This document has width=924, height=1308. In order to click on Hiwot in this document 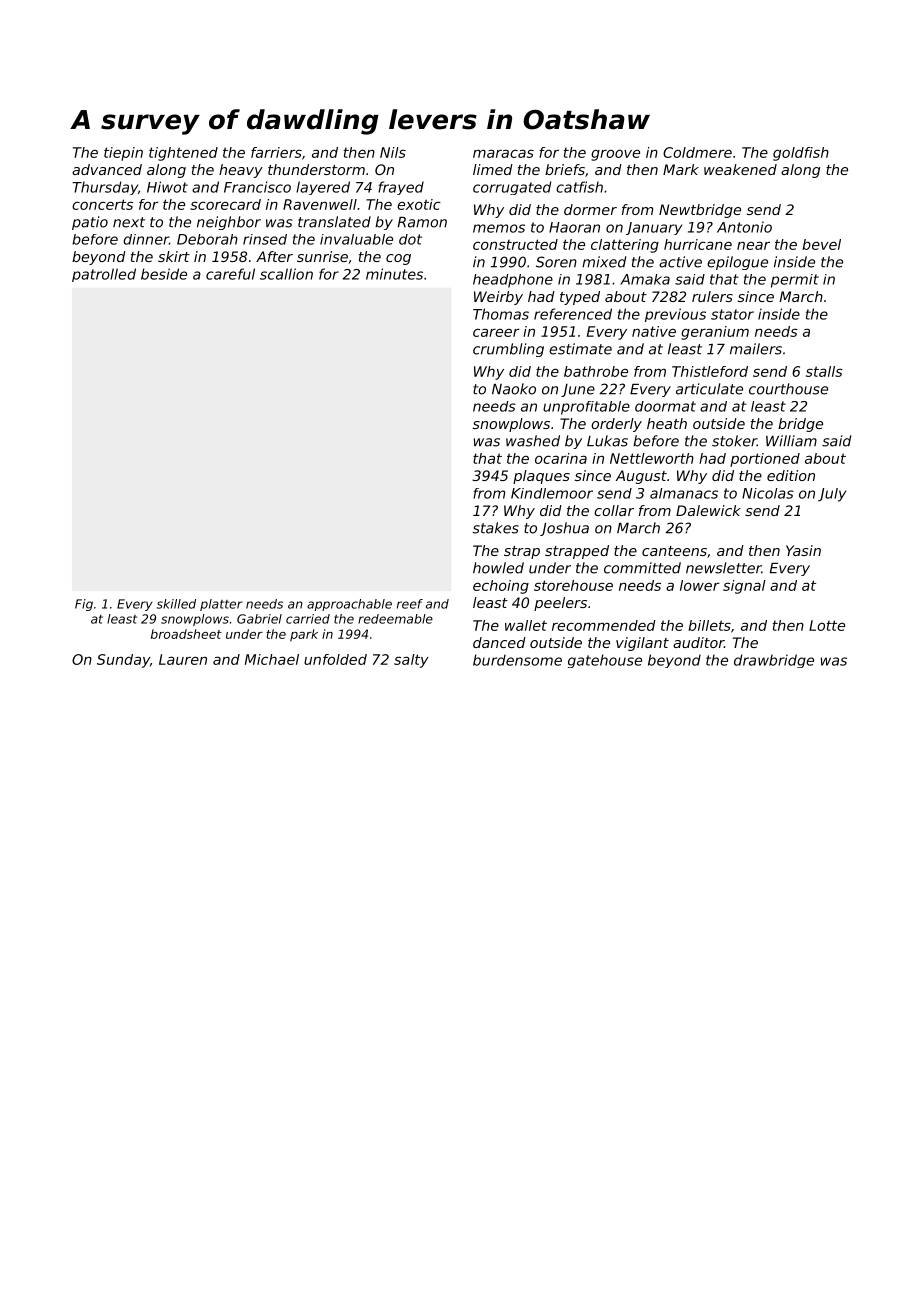, I will do `click(167, 187)`.
